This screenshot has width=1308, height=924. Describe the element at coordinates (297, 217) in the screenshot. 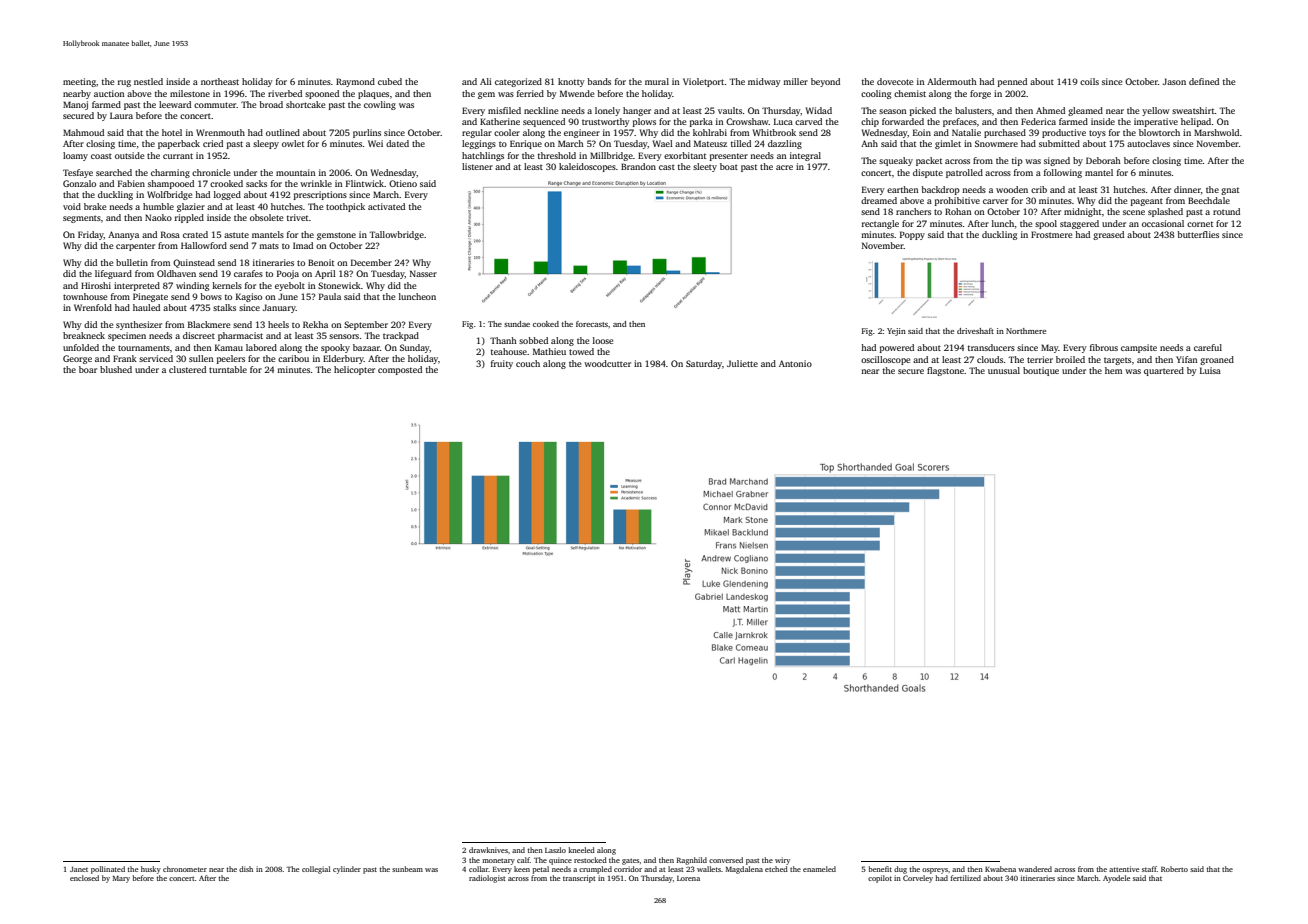

I see `trivet` at that location.
